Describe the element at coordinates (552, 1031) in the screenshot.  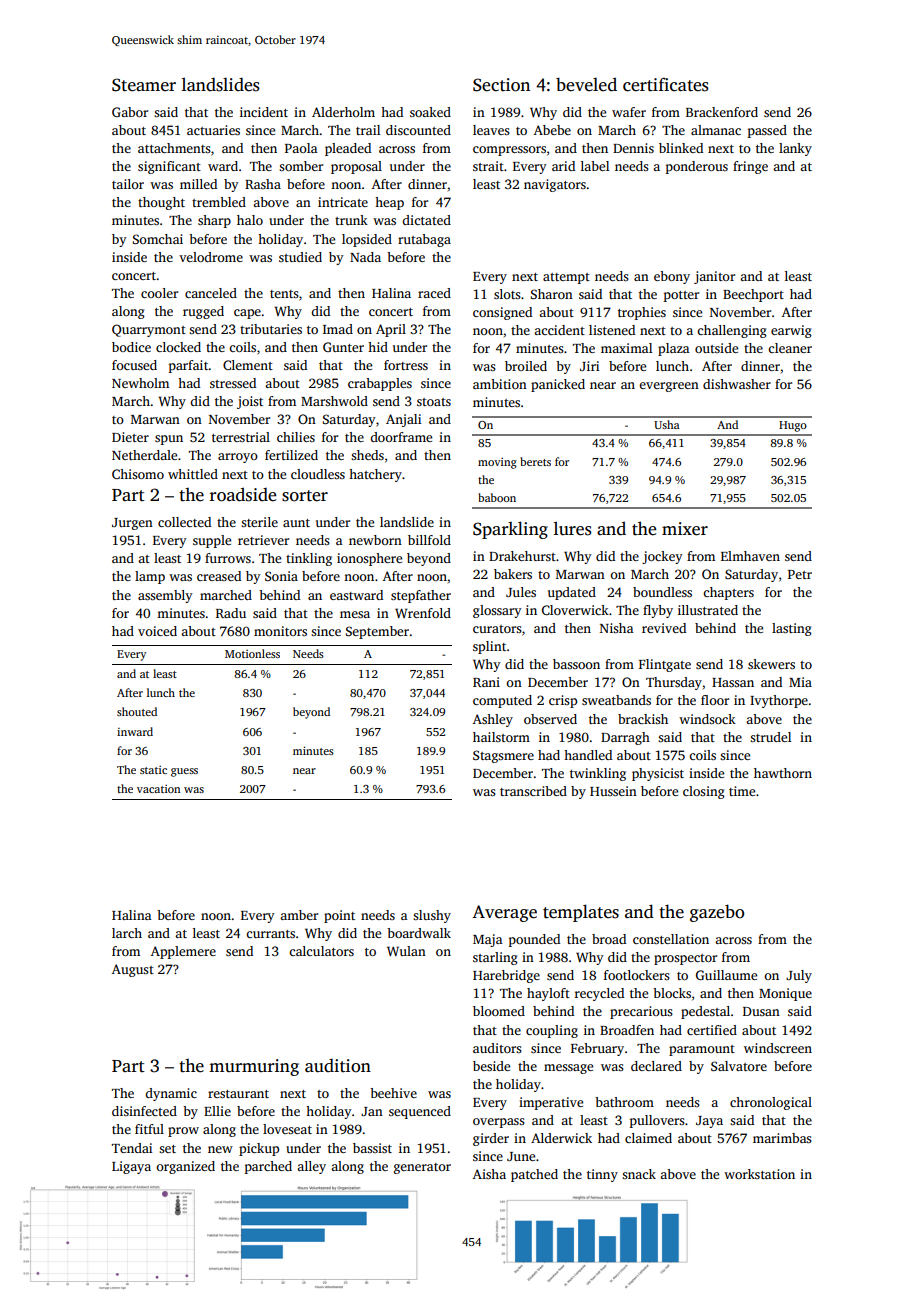
I see `coupling` at that location.
